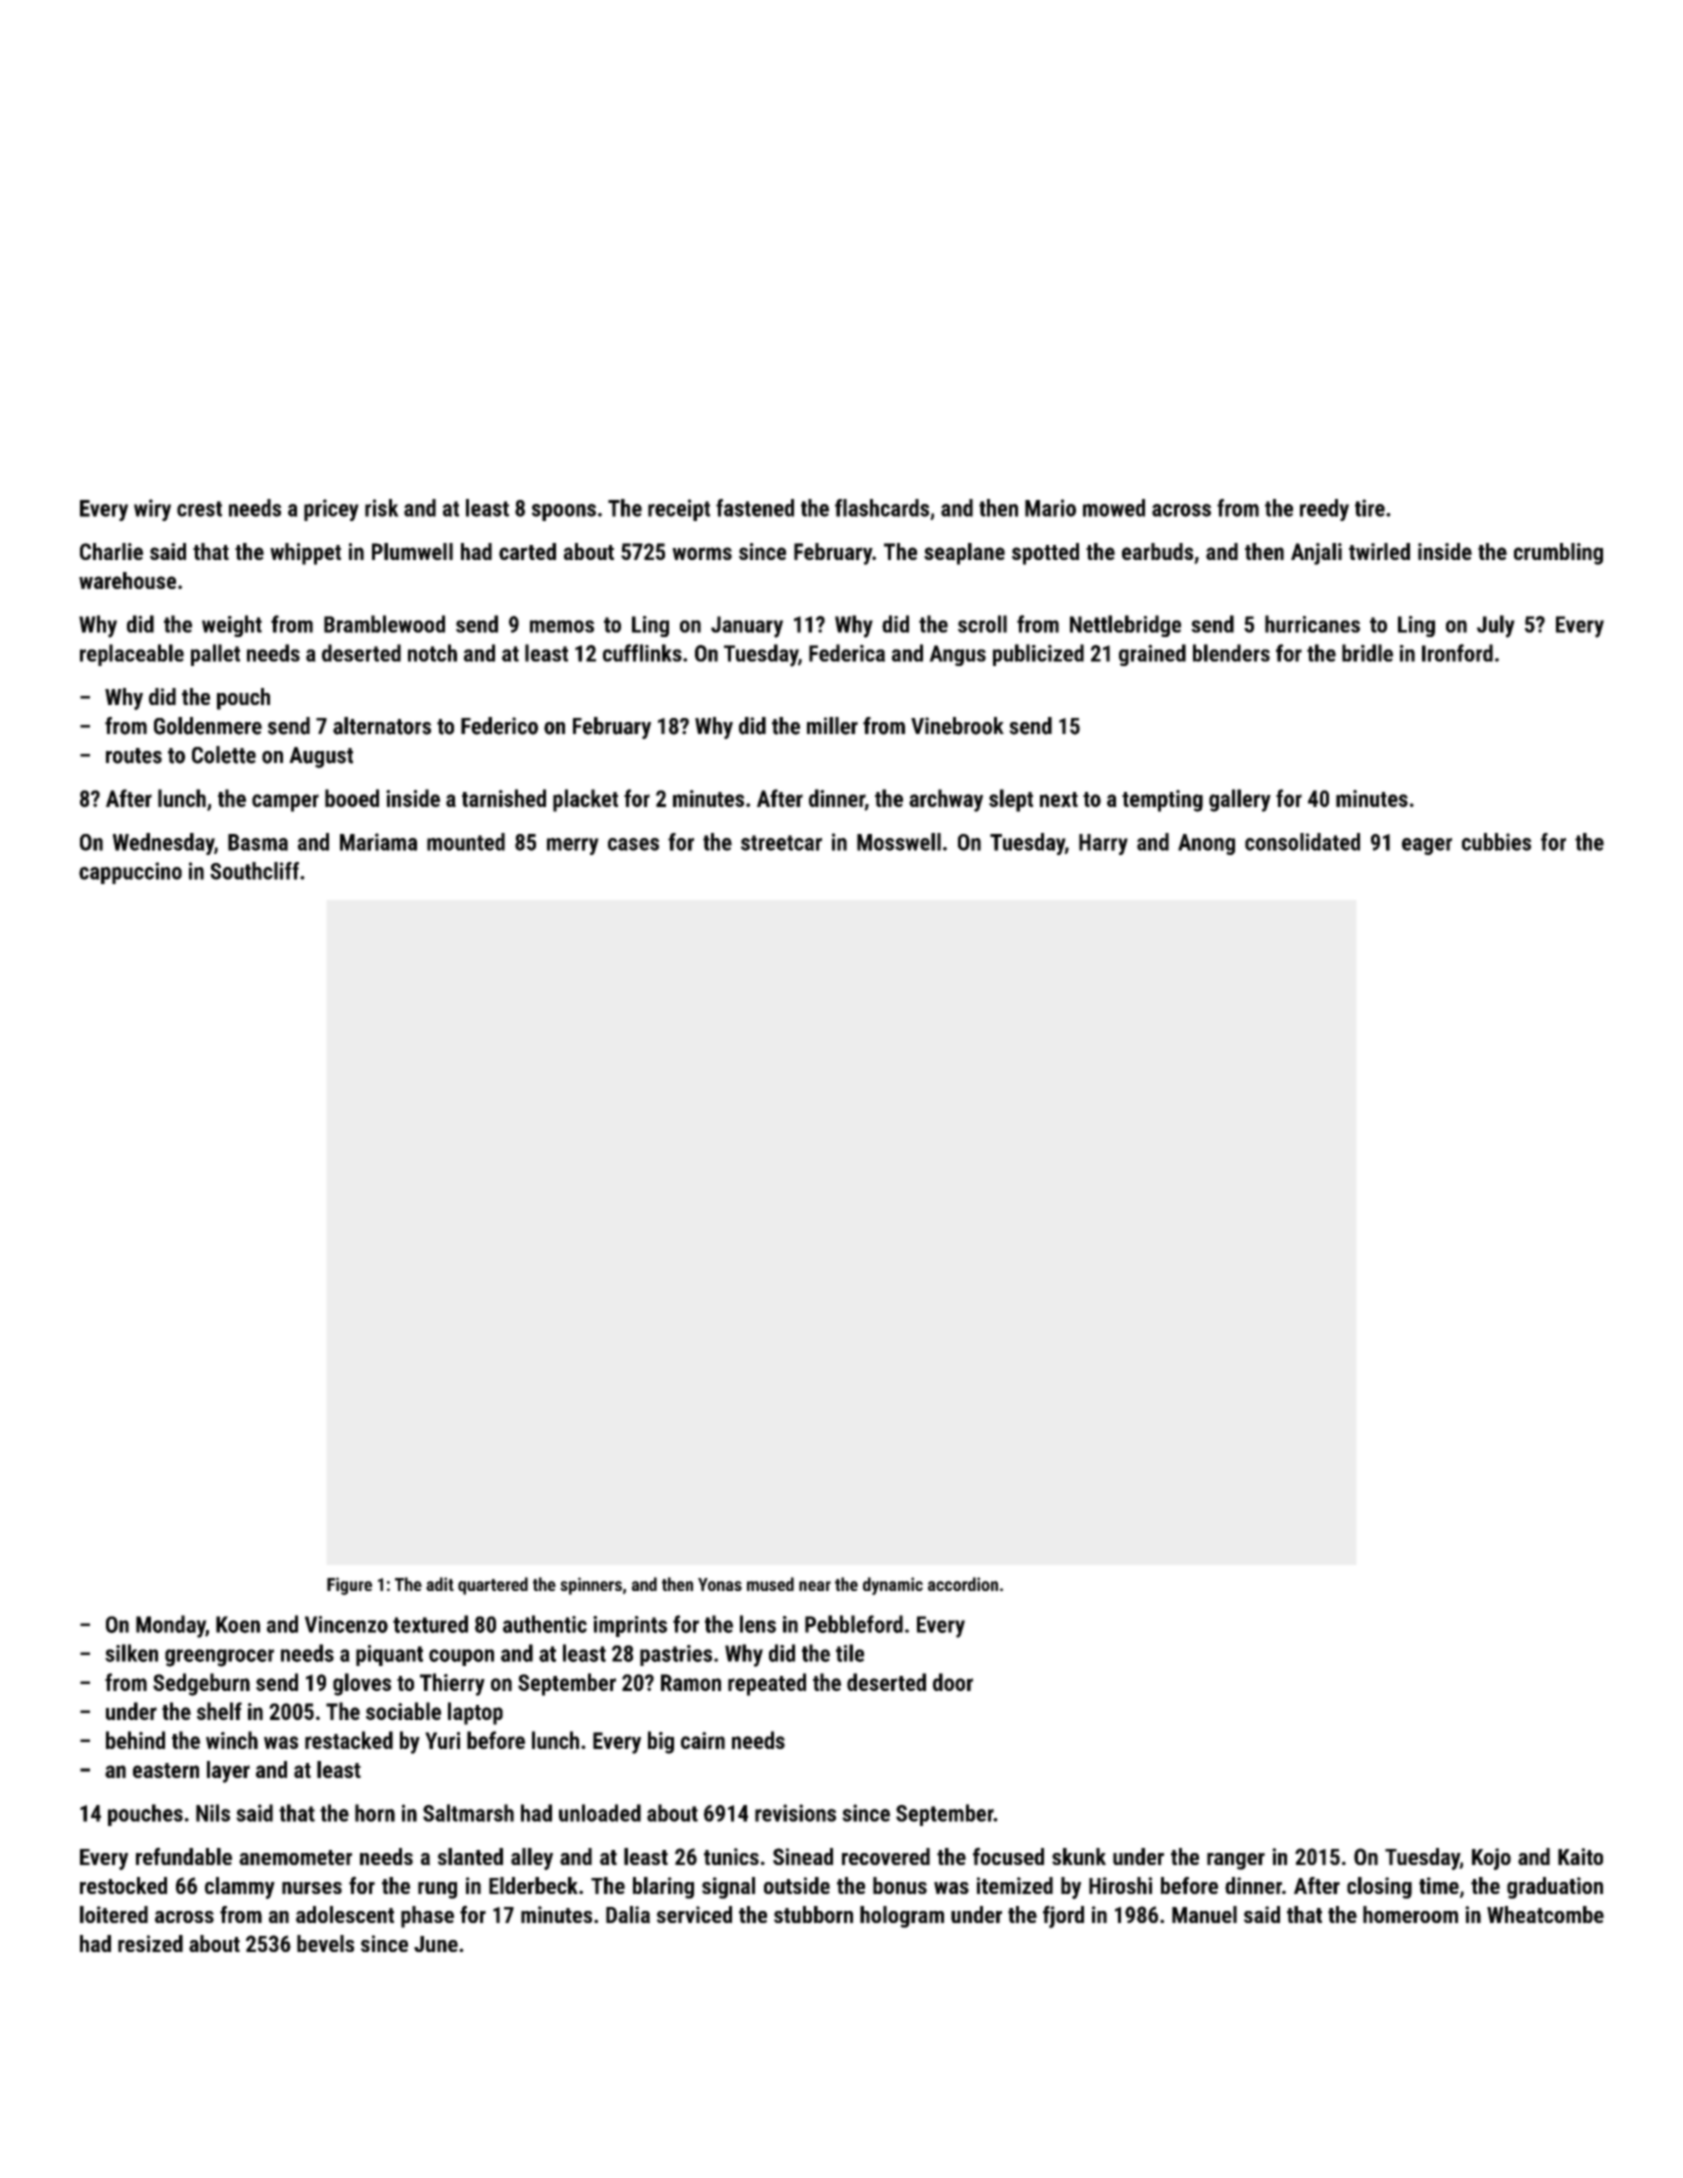  What do you see at coordinates (1059, 799) in the screenshot?
I see `next` at bounding box center [1059, 799].
